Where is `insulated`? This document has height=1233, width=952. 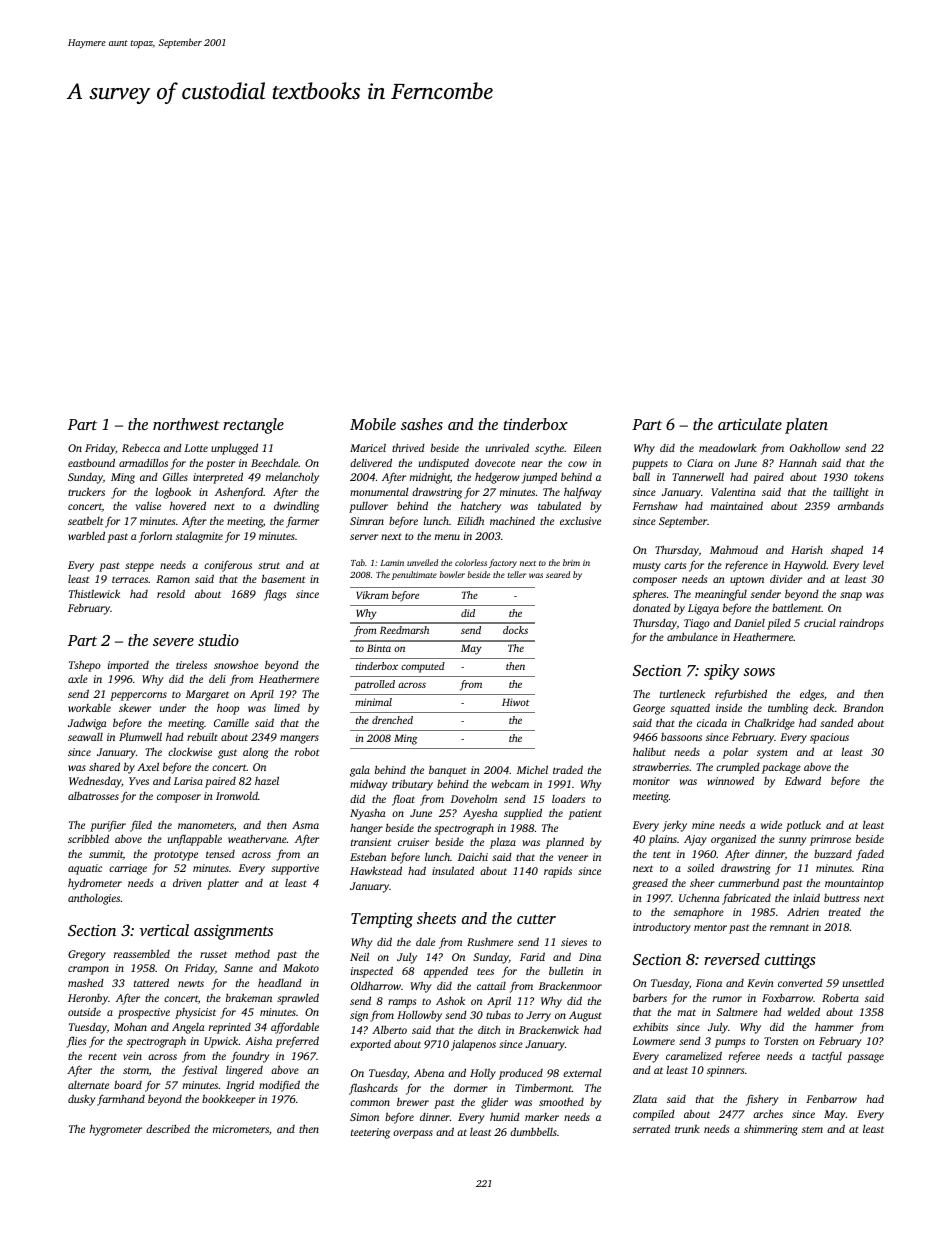
insulated is located at coordinates (453, 870).
